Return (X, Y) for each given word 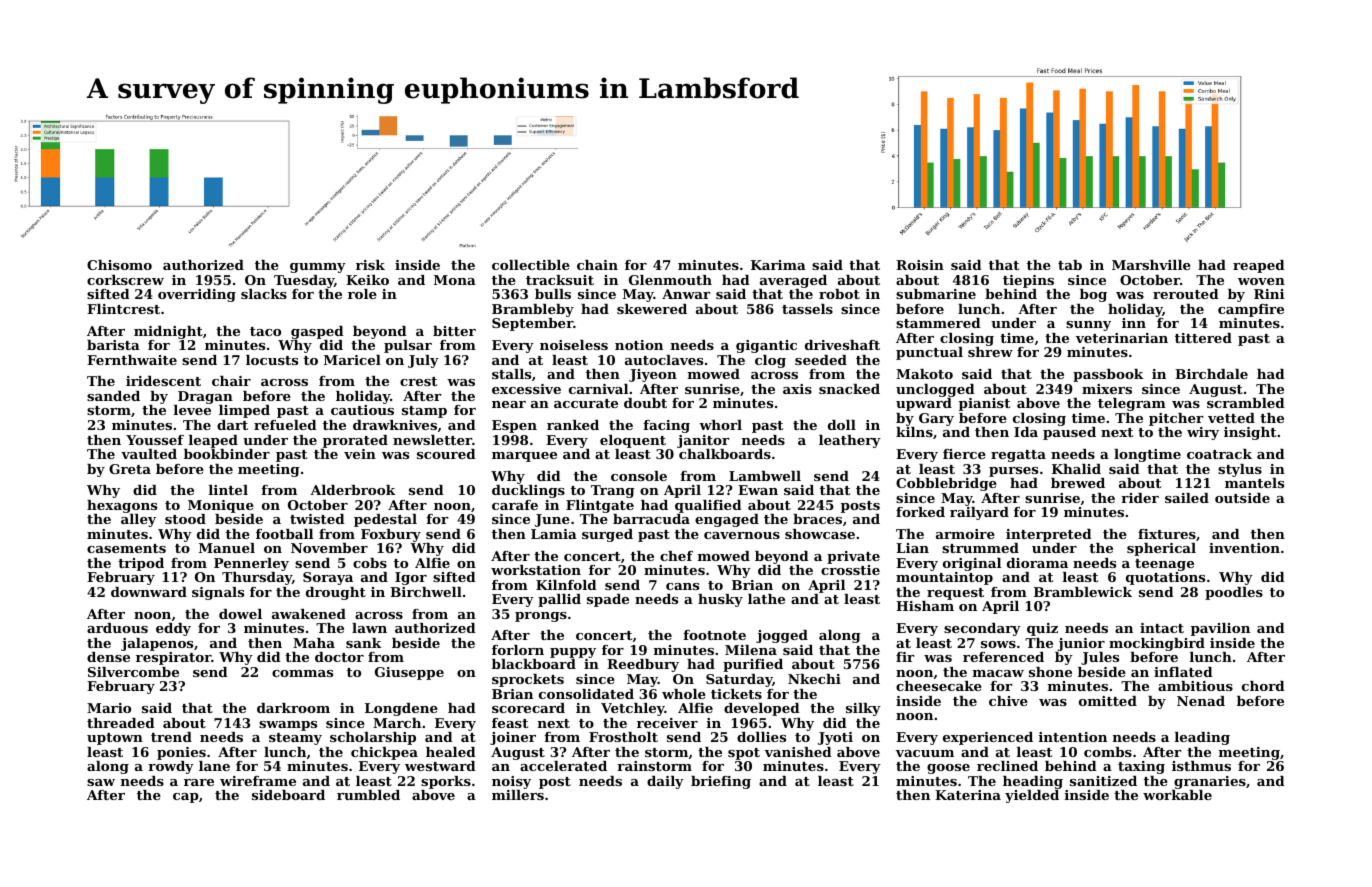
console (639, 476)
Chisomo (119, 265)
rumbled (368, 795)
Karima (778, 265)
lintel (228, 490)
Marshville (1151, 265)
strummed (980, 548)
